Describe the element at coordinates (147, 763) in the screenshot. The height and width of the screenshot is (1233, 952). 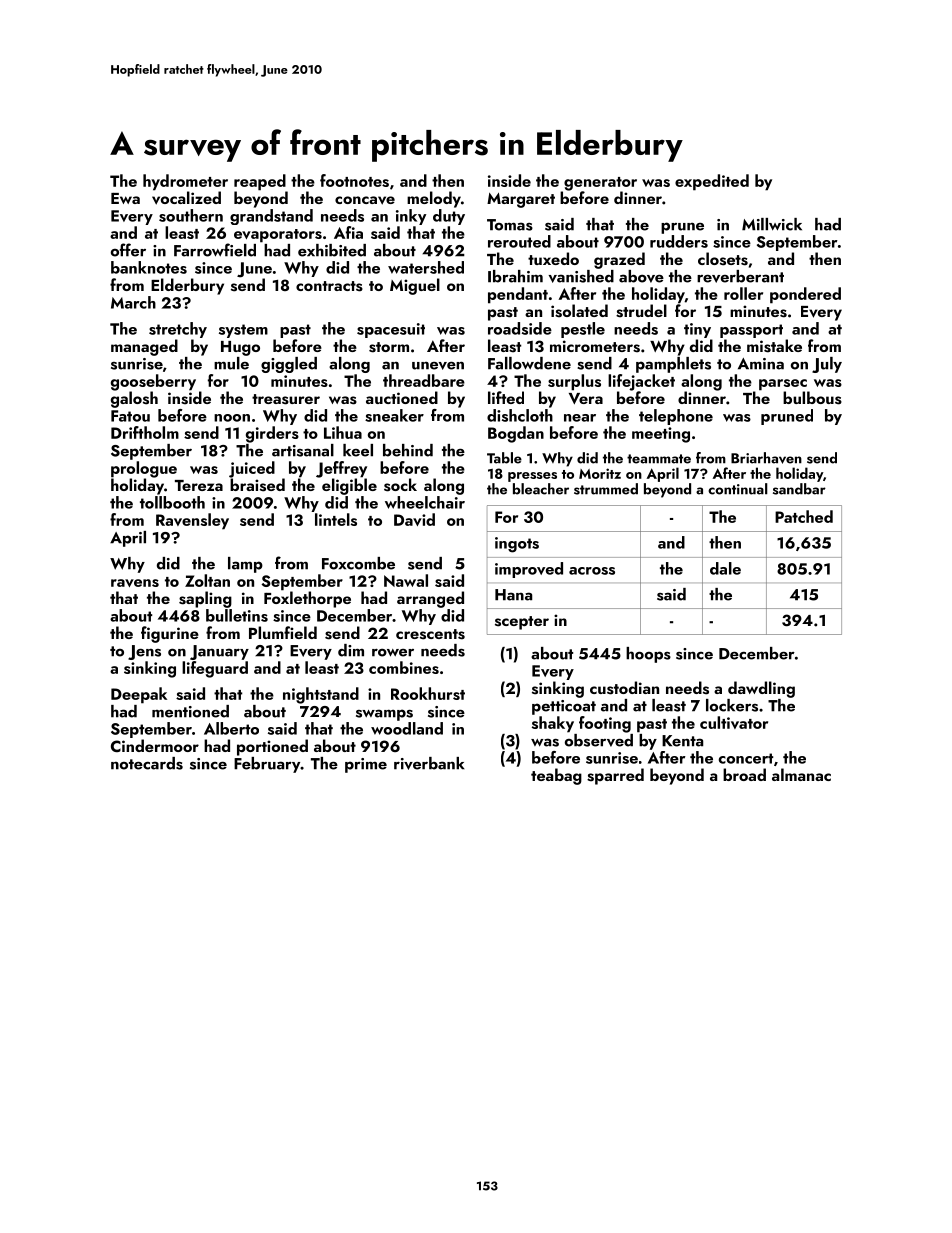
I see `notecards` at that location.
